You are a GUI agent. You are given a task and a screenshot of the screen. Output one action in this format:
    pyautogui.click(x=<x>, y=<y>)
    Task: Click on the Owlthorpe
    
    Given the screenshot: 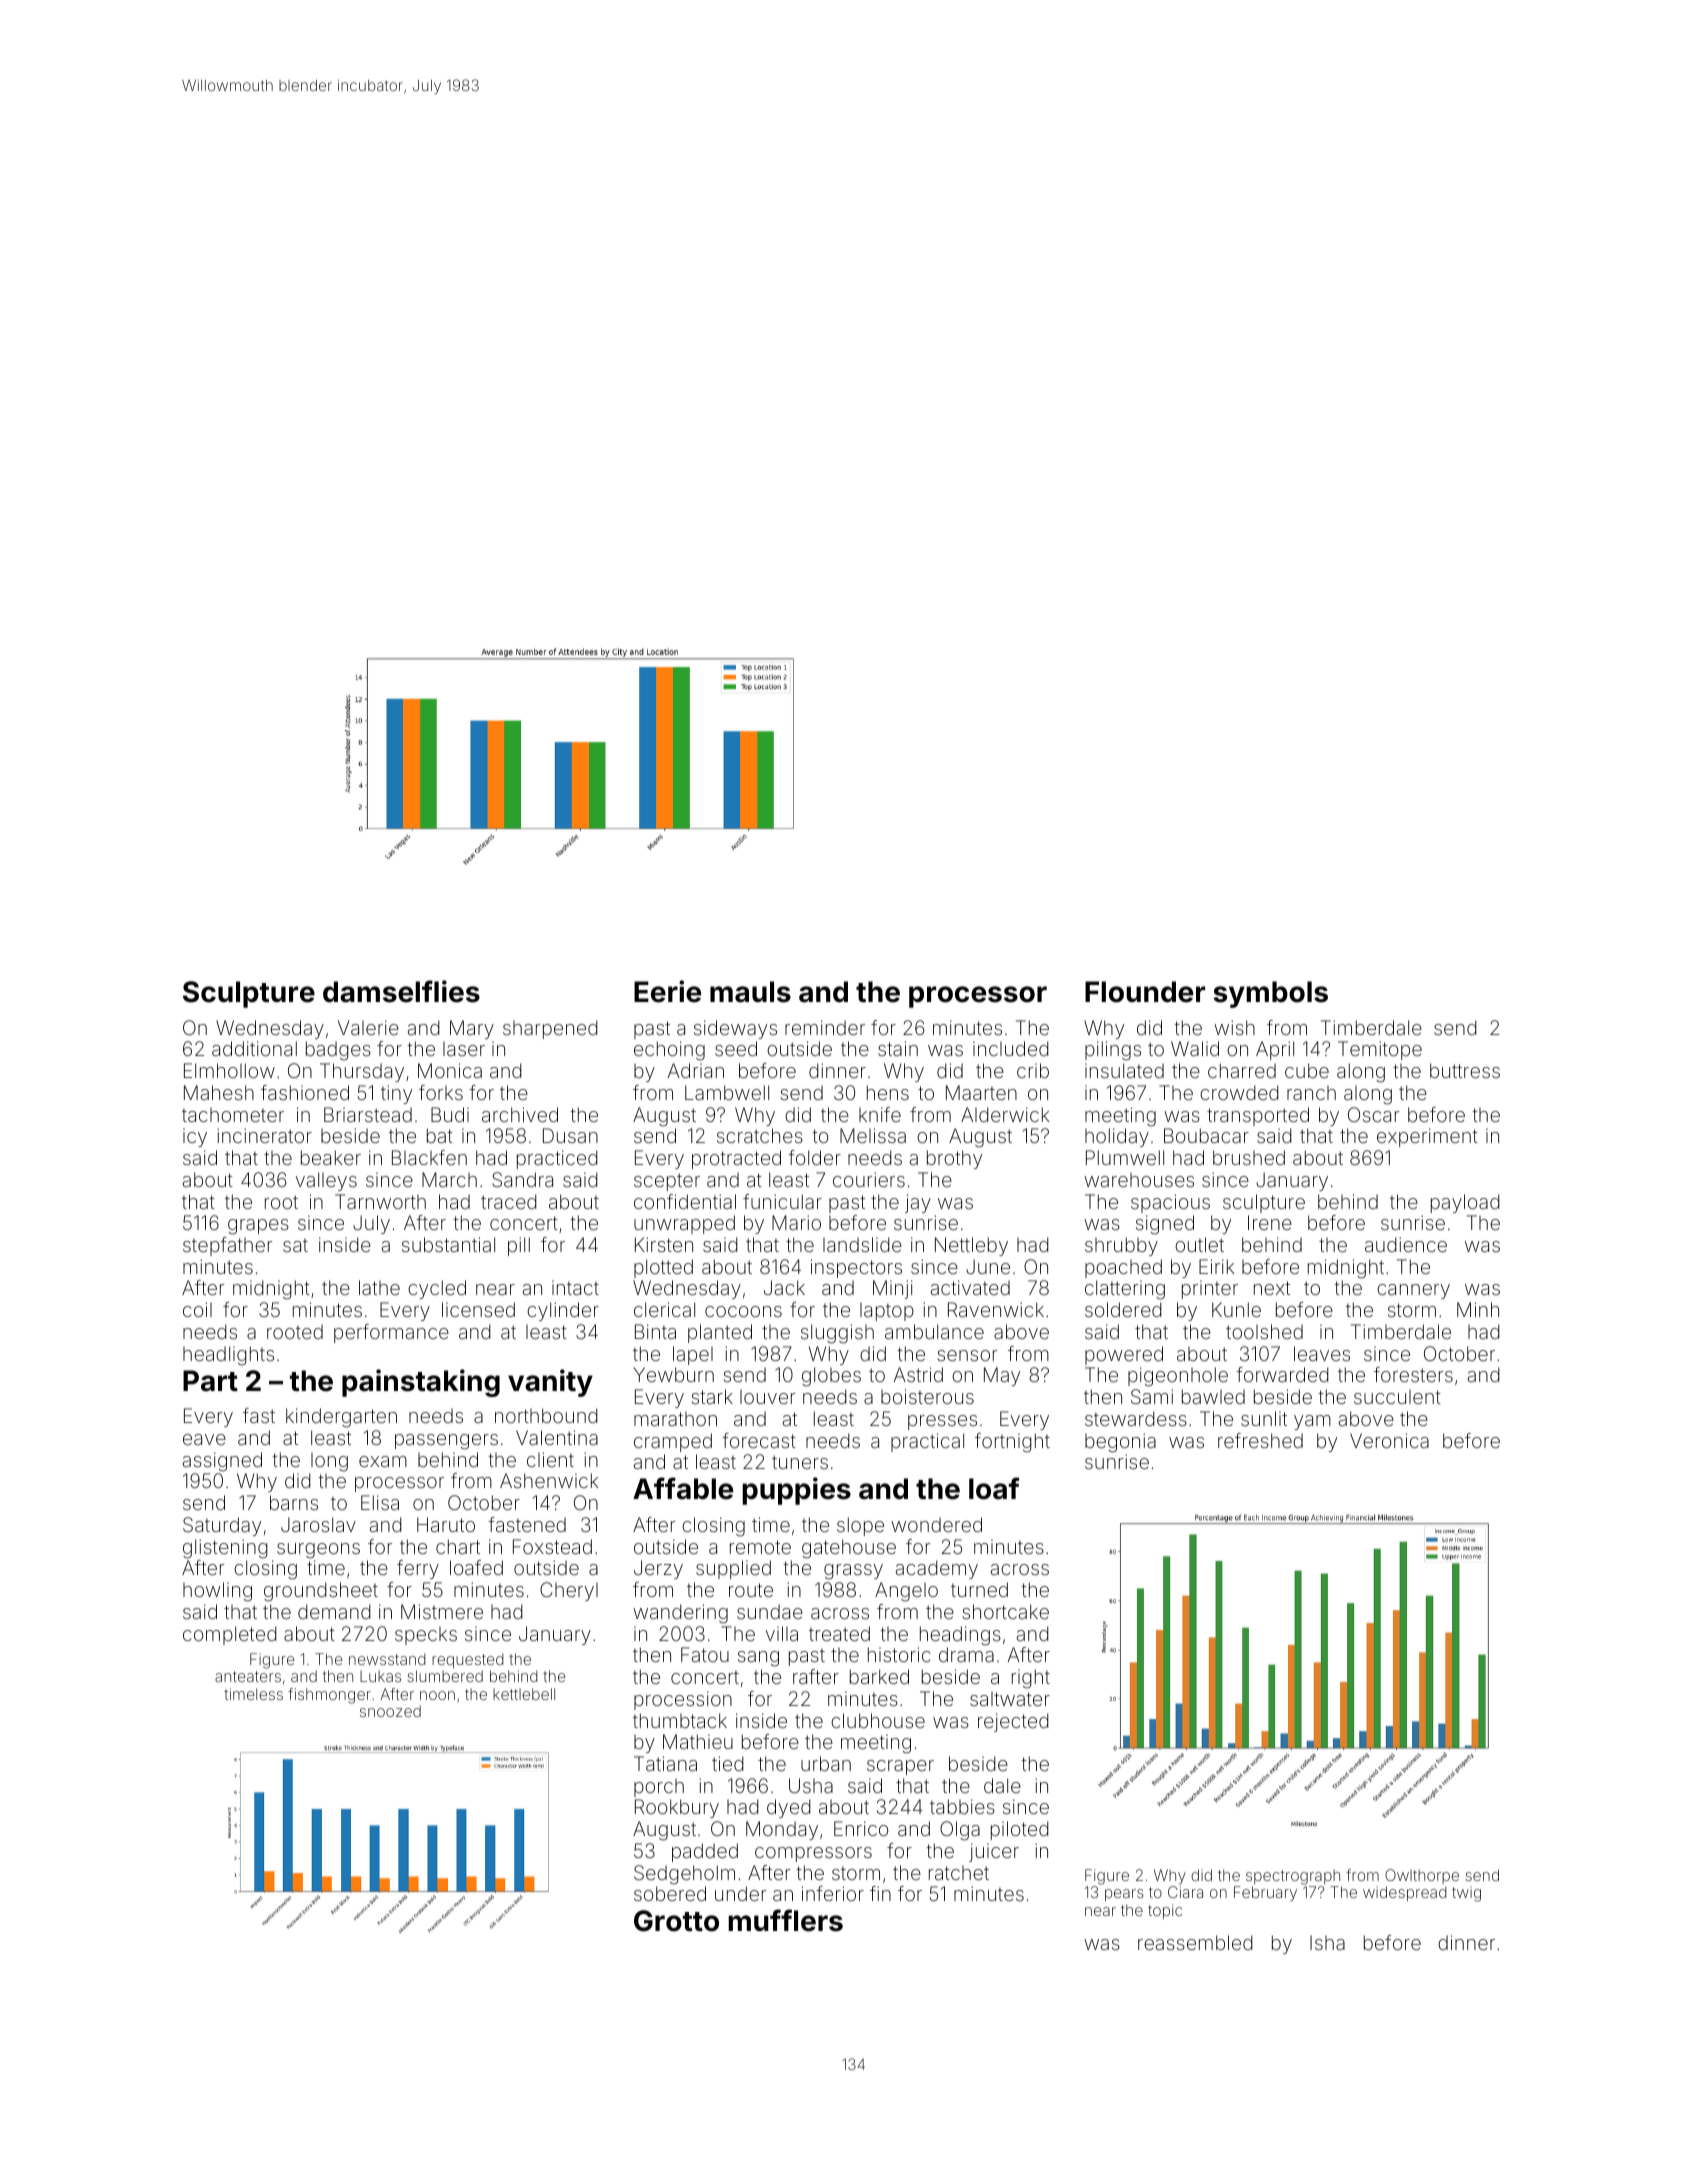 What is the action you would take?
    pyautogui.click(x=1422, y=1876)
